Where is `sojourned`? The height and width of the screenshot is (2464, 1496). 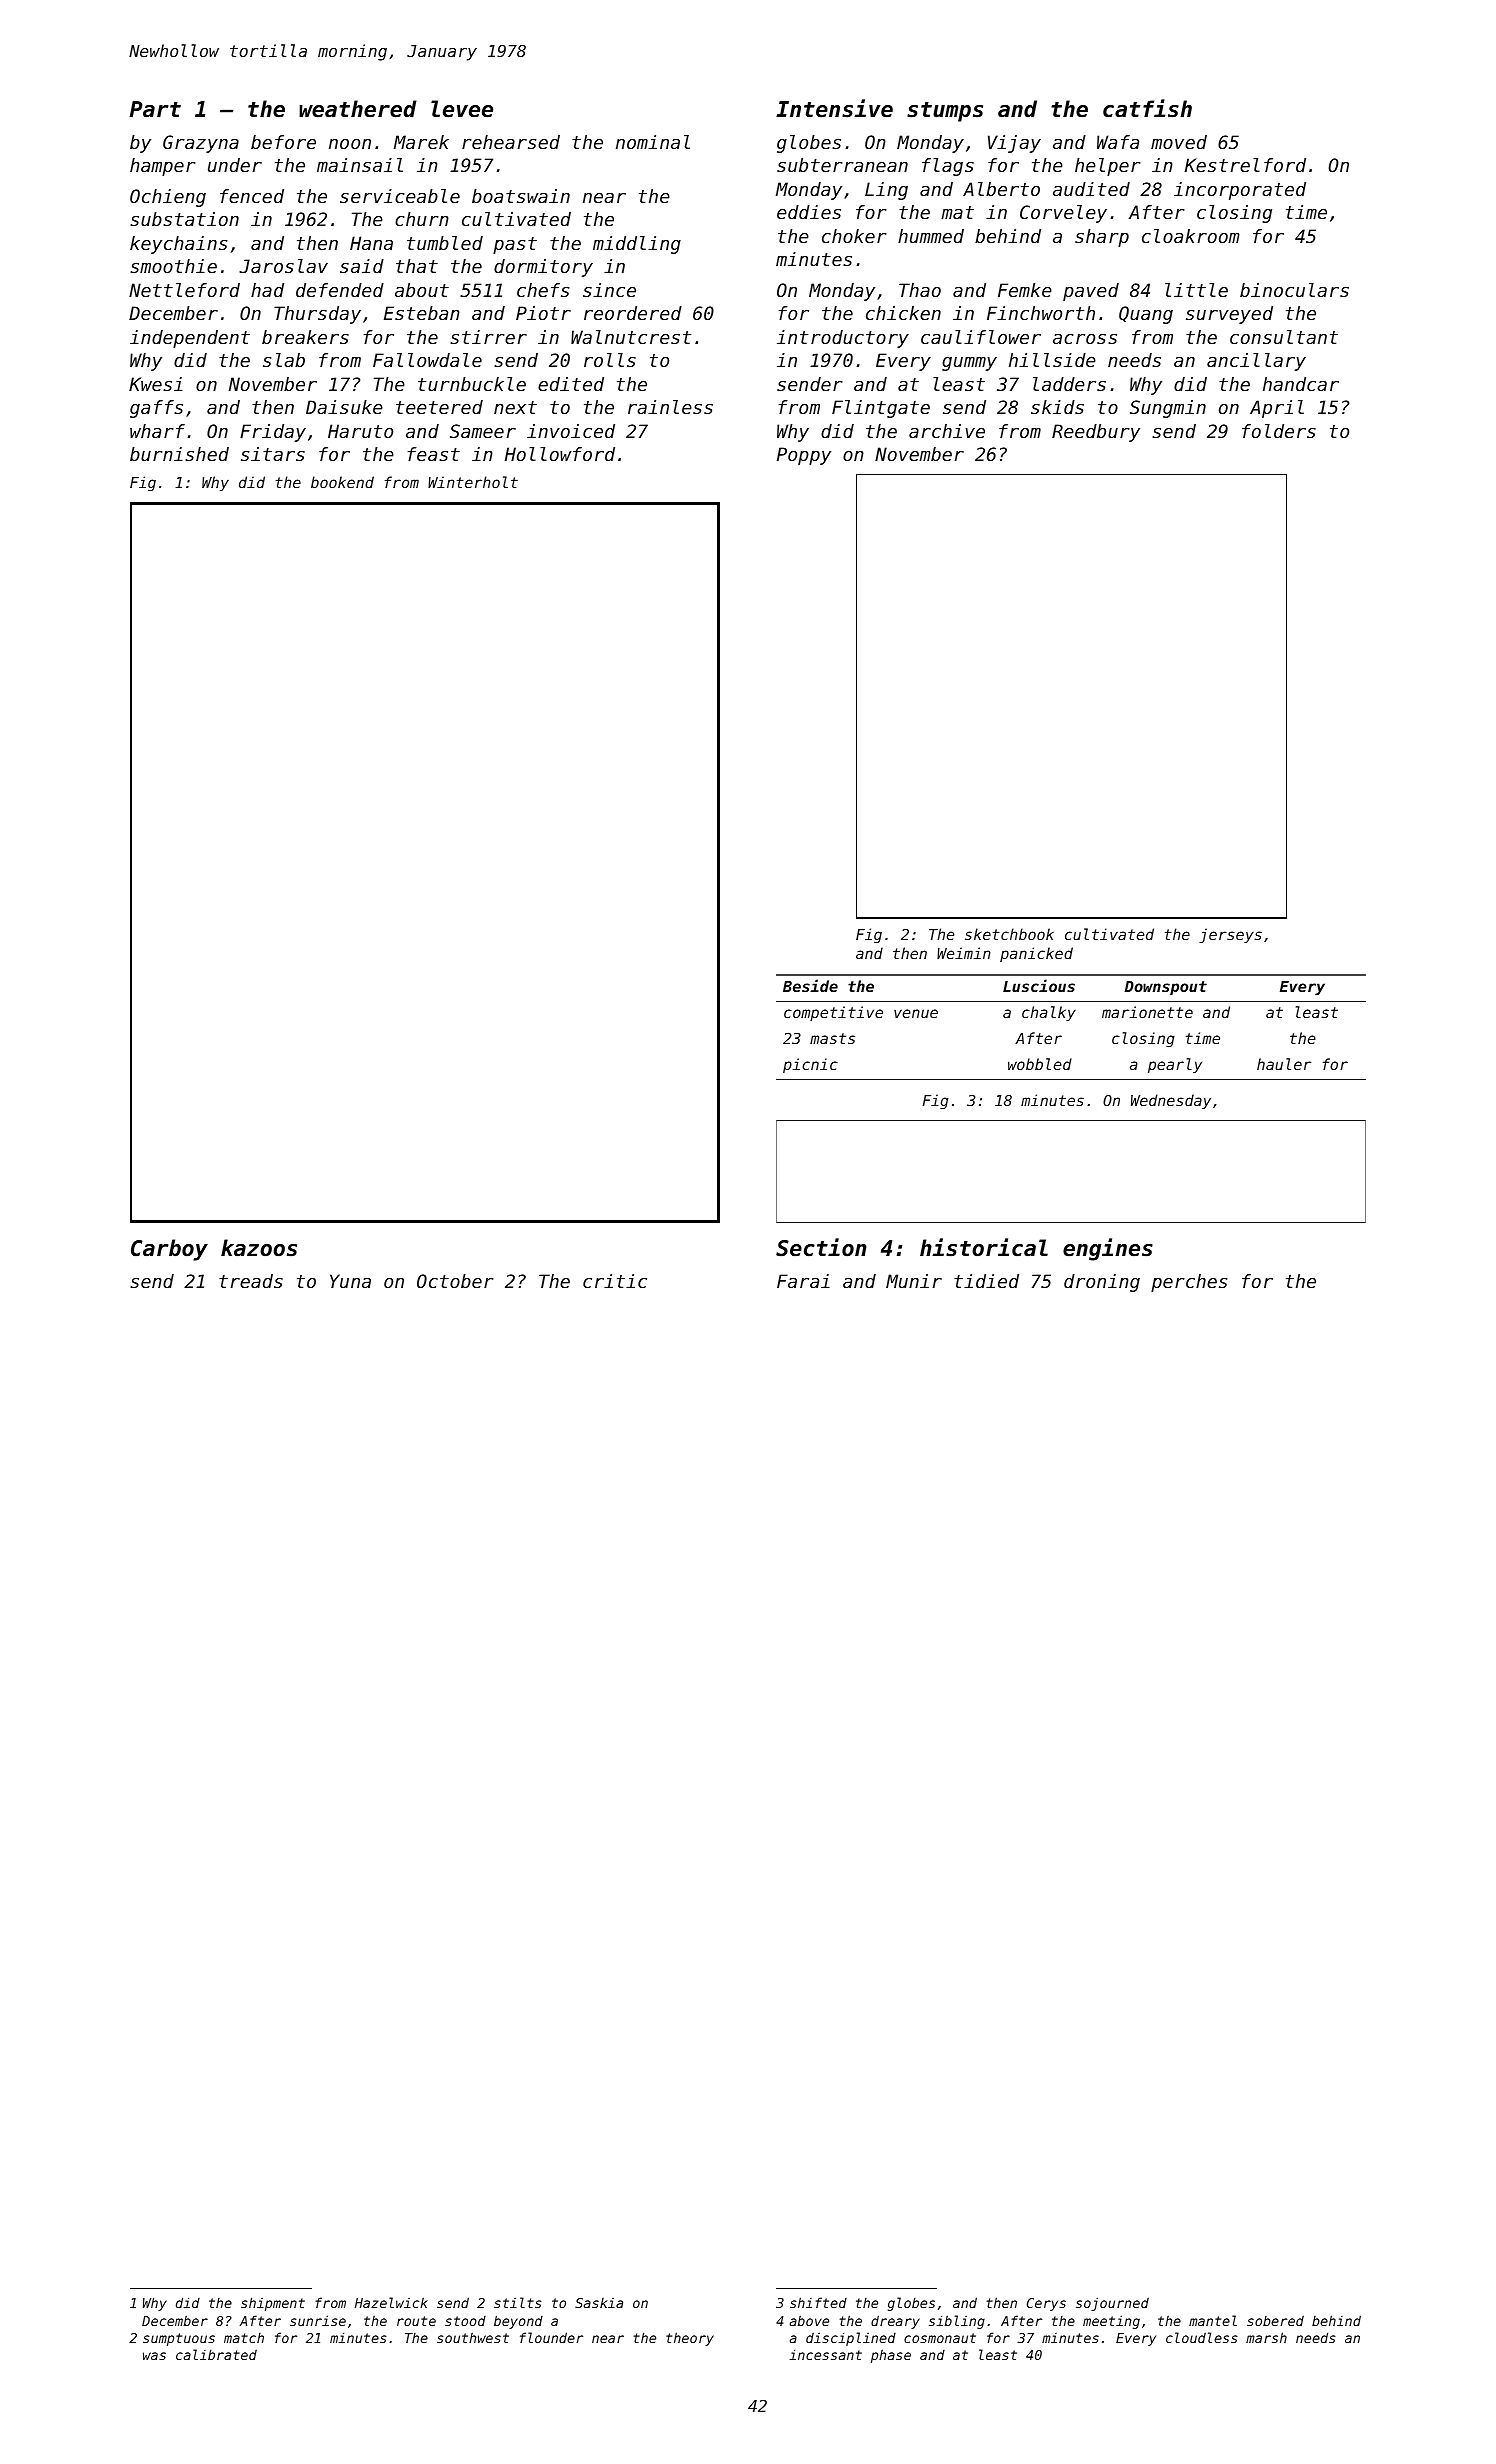
sojourned is located at coordinates (1112, 2304).
